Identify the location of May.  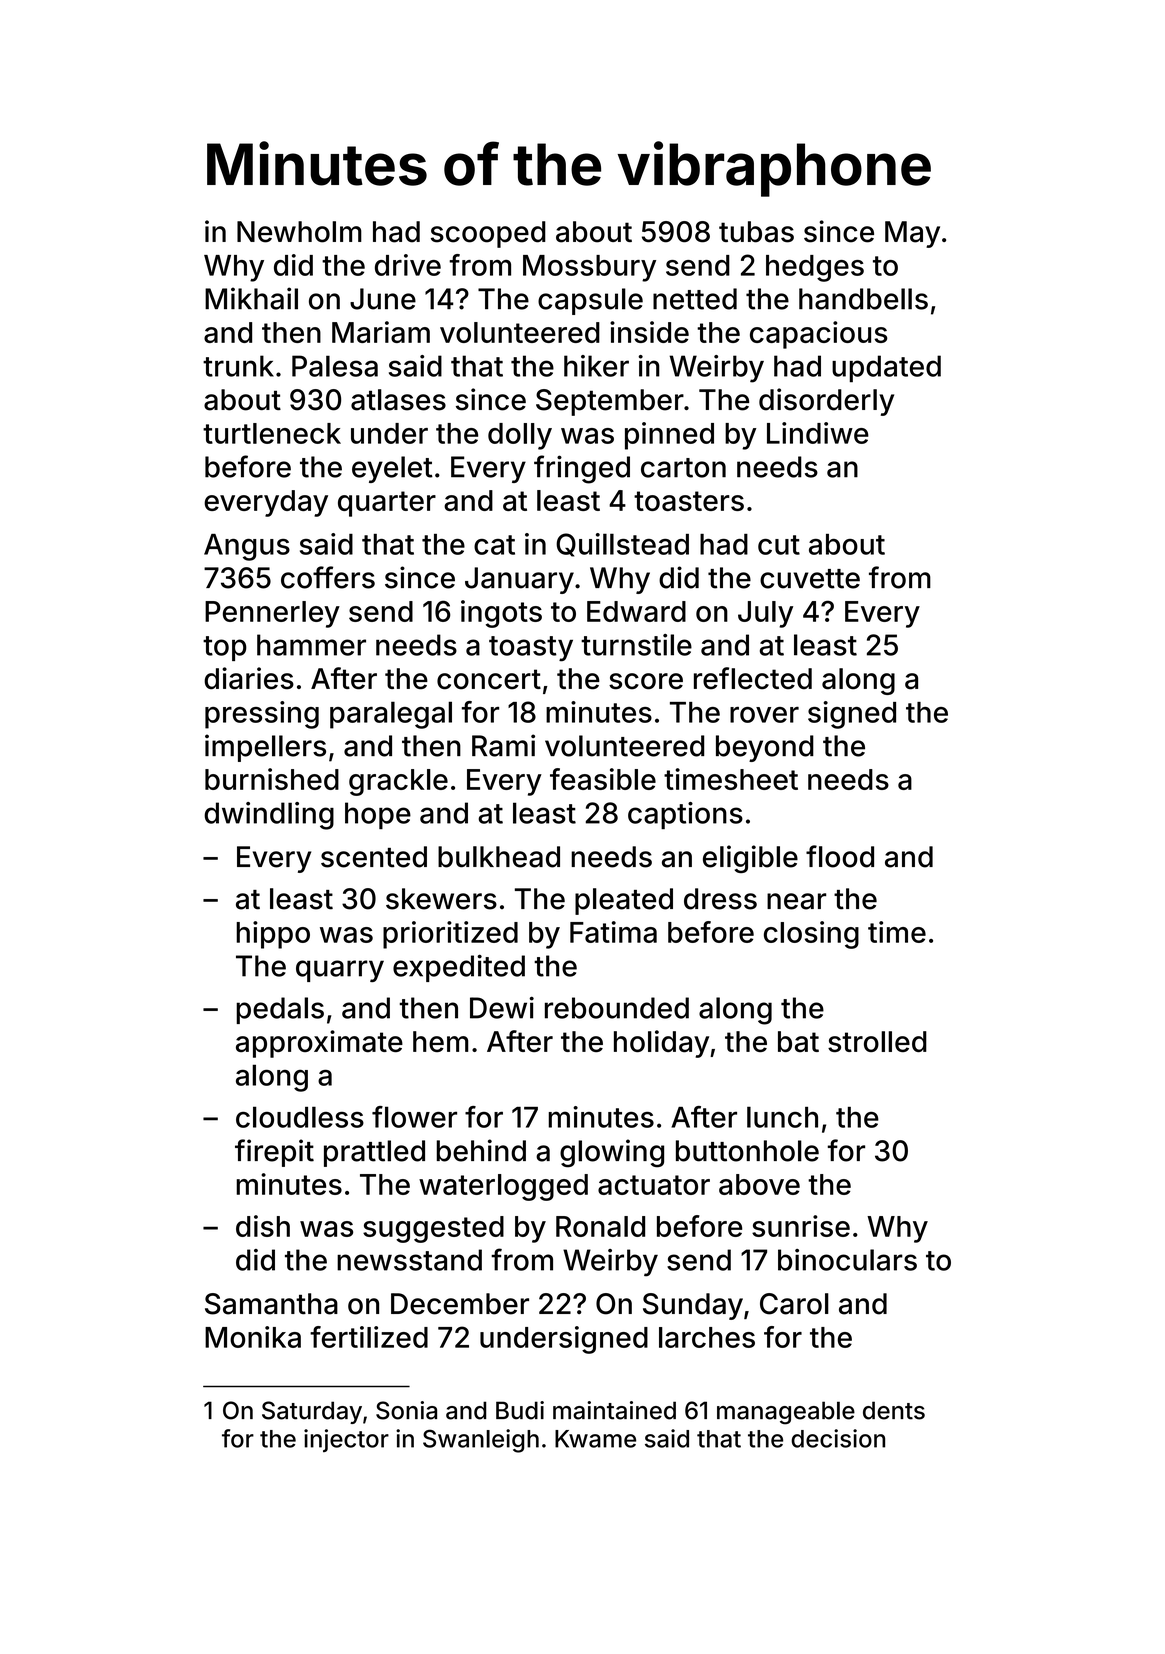
(912, 234).
